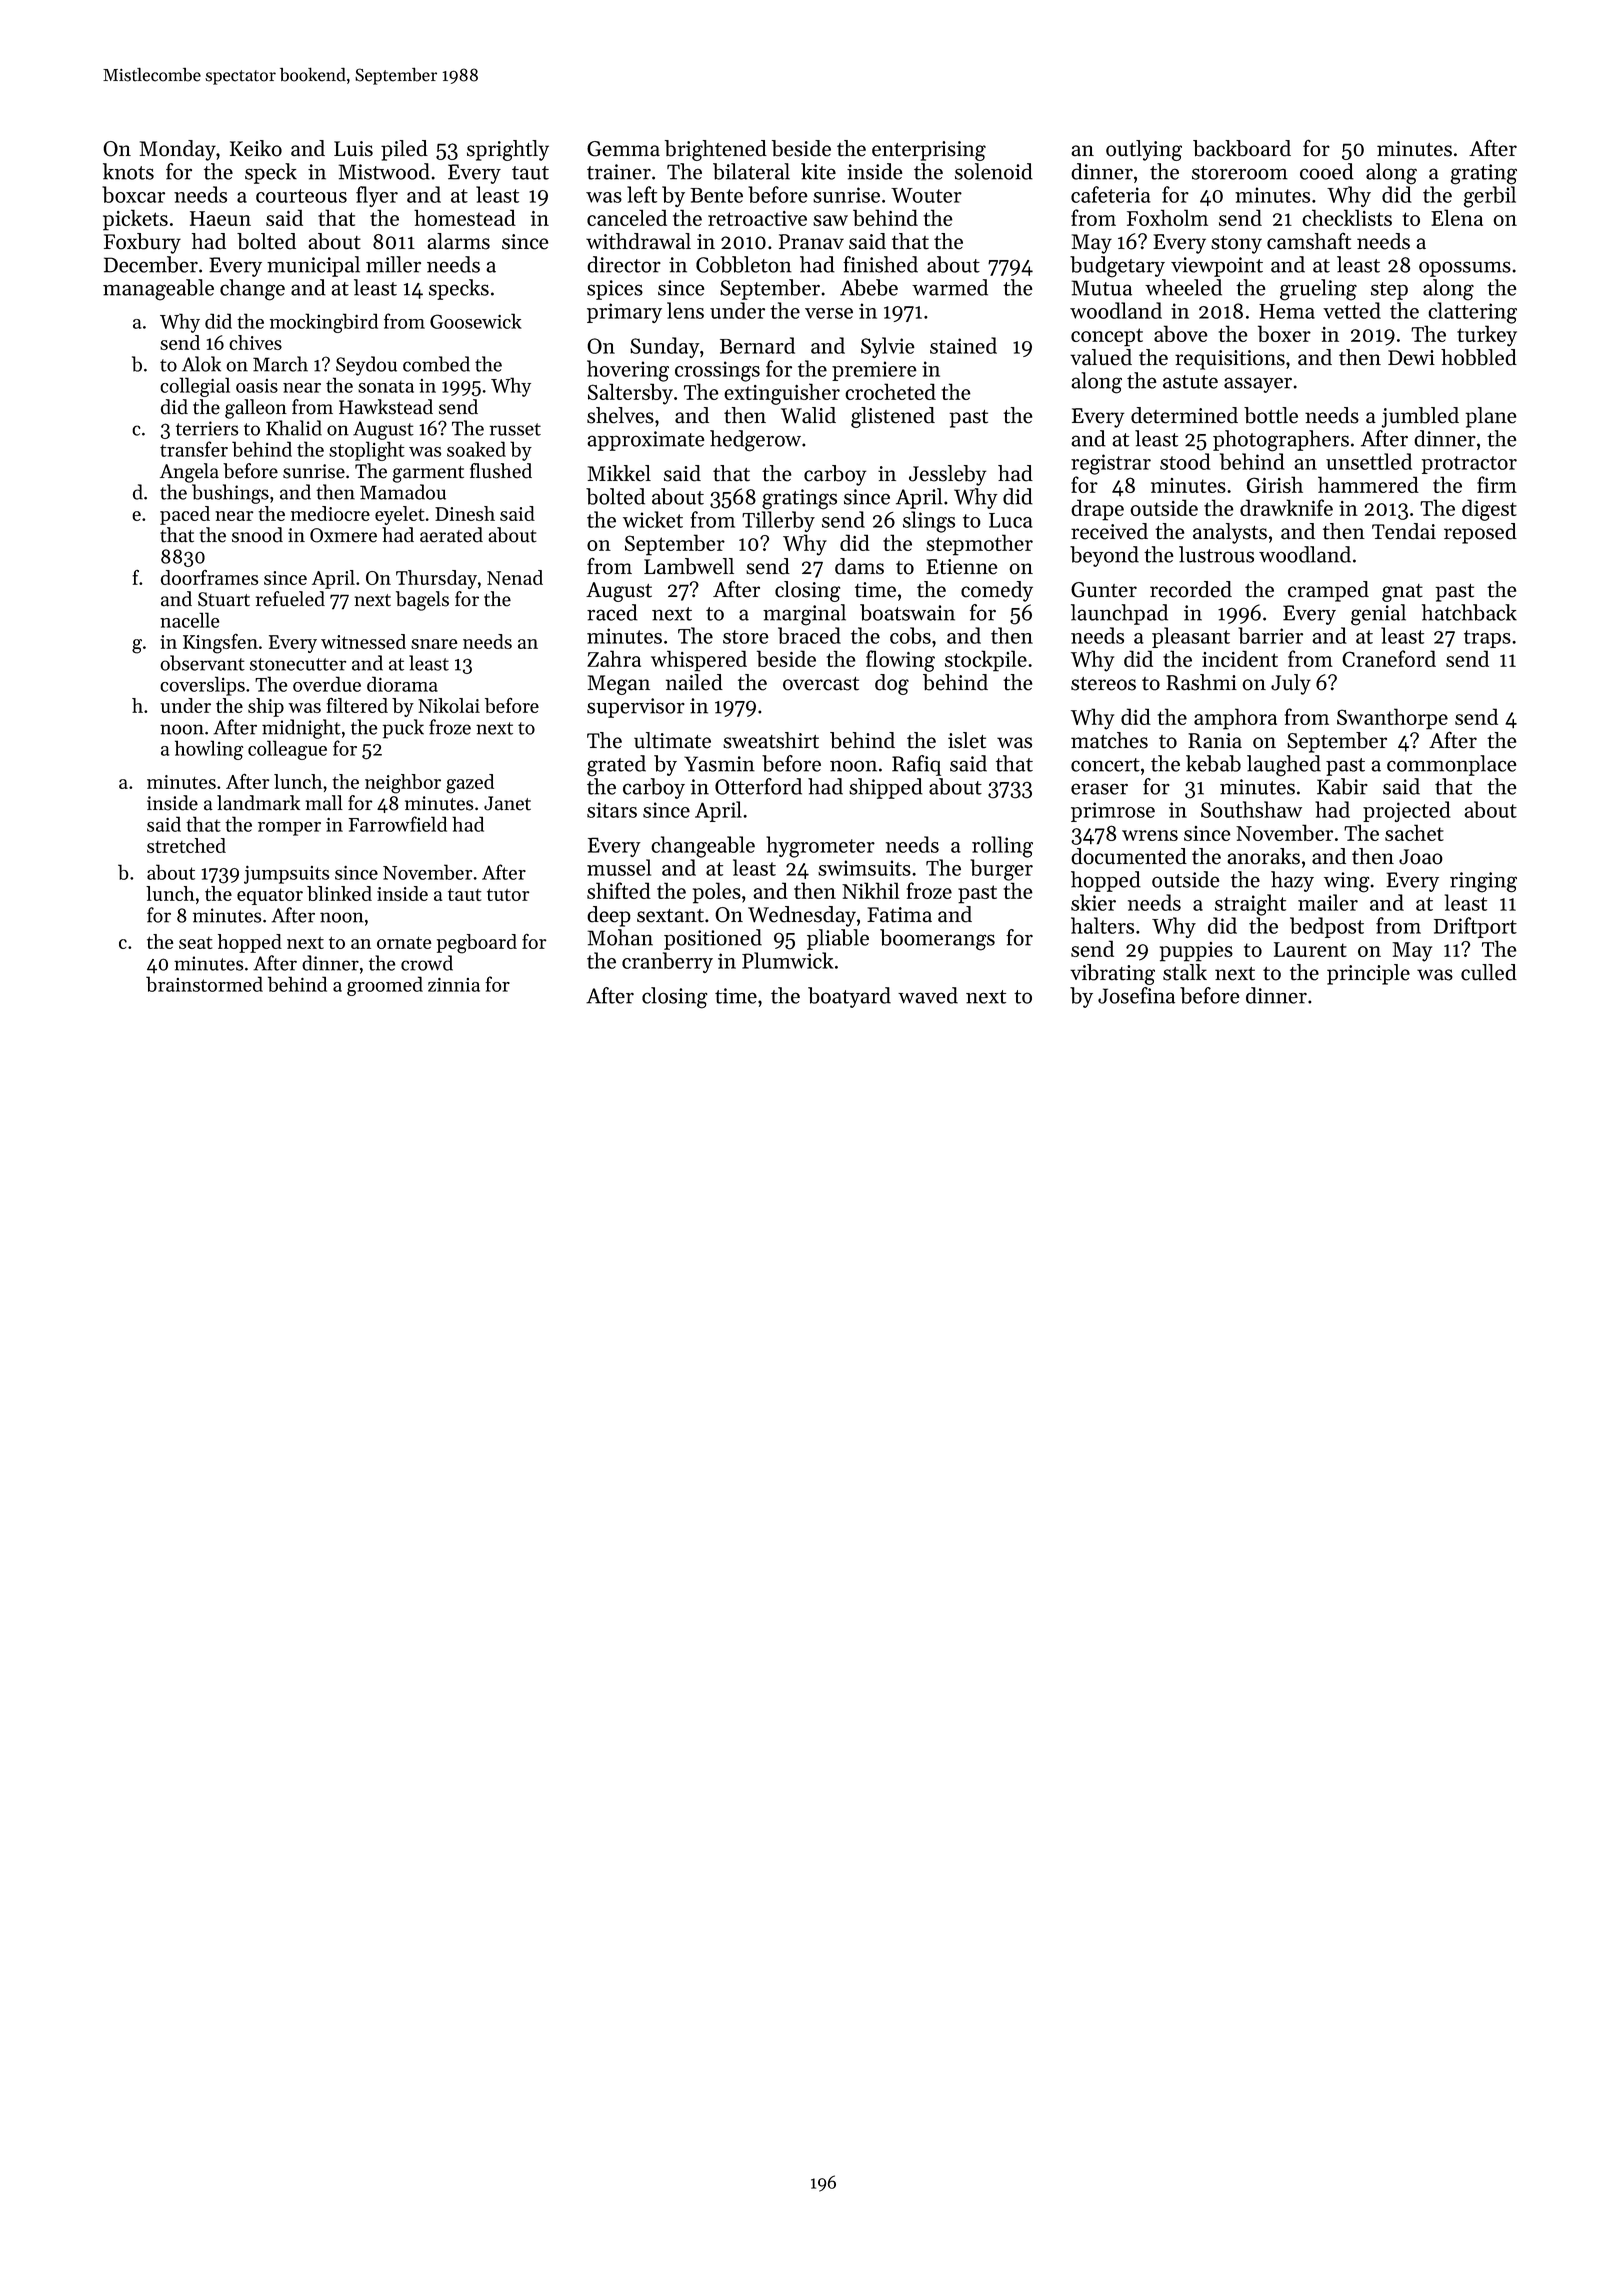 The height and width of the screenshot is (2292, 1620). What do you see at coordinates (1469, 465) in the screenshot?
I see `protractor` at bounding box center [1469, 465].
